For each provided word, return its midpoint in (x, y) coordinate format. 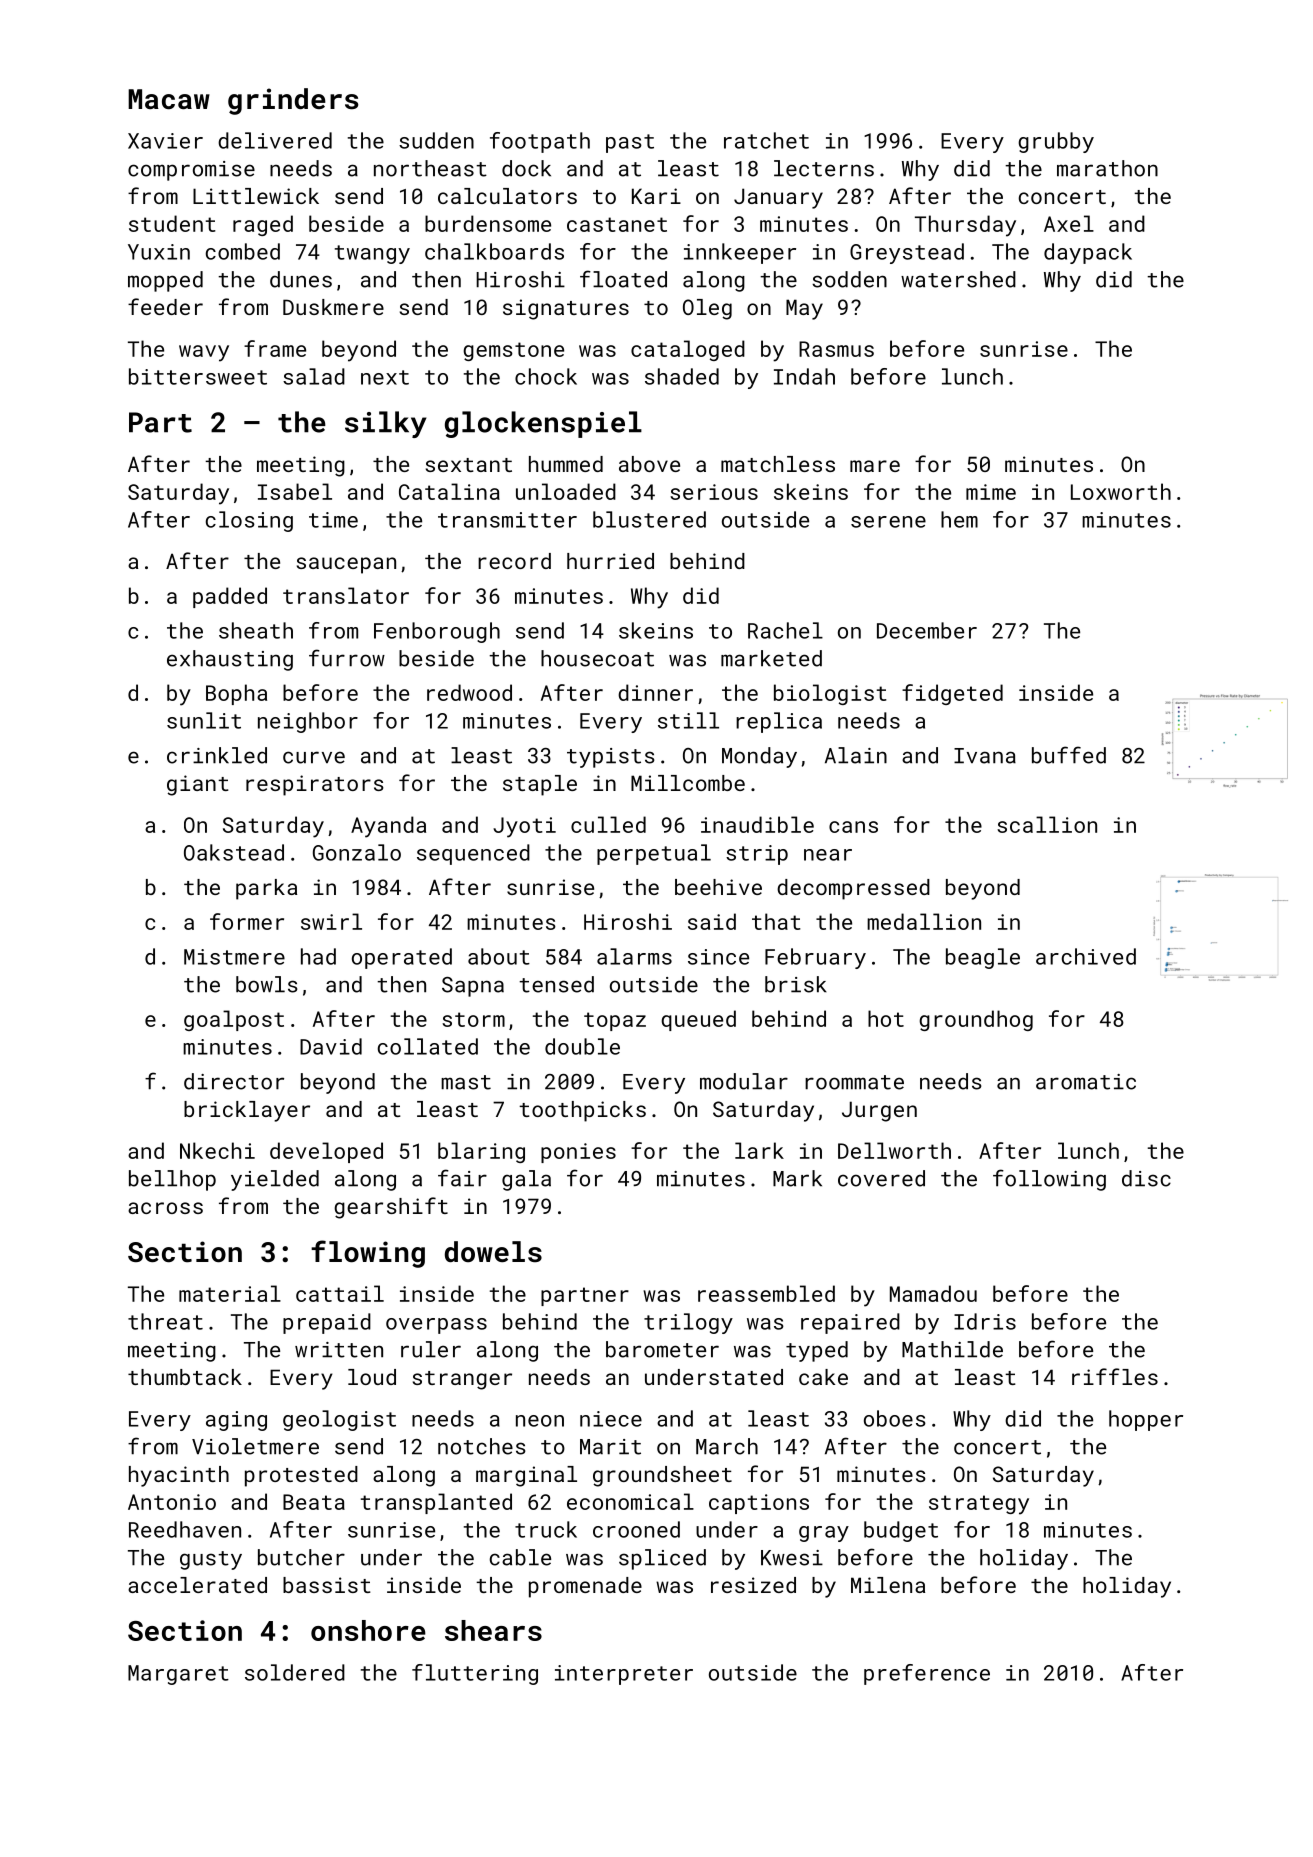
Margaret (178, 1675)
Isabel (295, 491)
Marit (610, 1447)
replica (779, 722)
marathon (1107, 168)
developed (326, 1152)
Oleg (707, 309)
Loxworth (1121, 491)
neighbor (308, 722)
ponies (578, 1153)
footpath (540, 142)
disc (1146, 1178)
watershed (958, 279)
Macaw (169, 99)
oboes (895, 1418)
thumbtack (185, 1377)
